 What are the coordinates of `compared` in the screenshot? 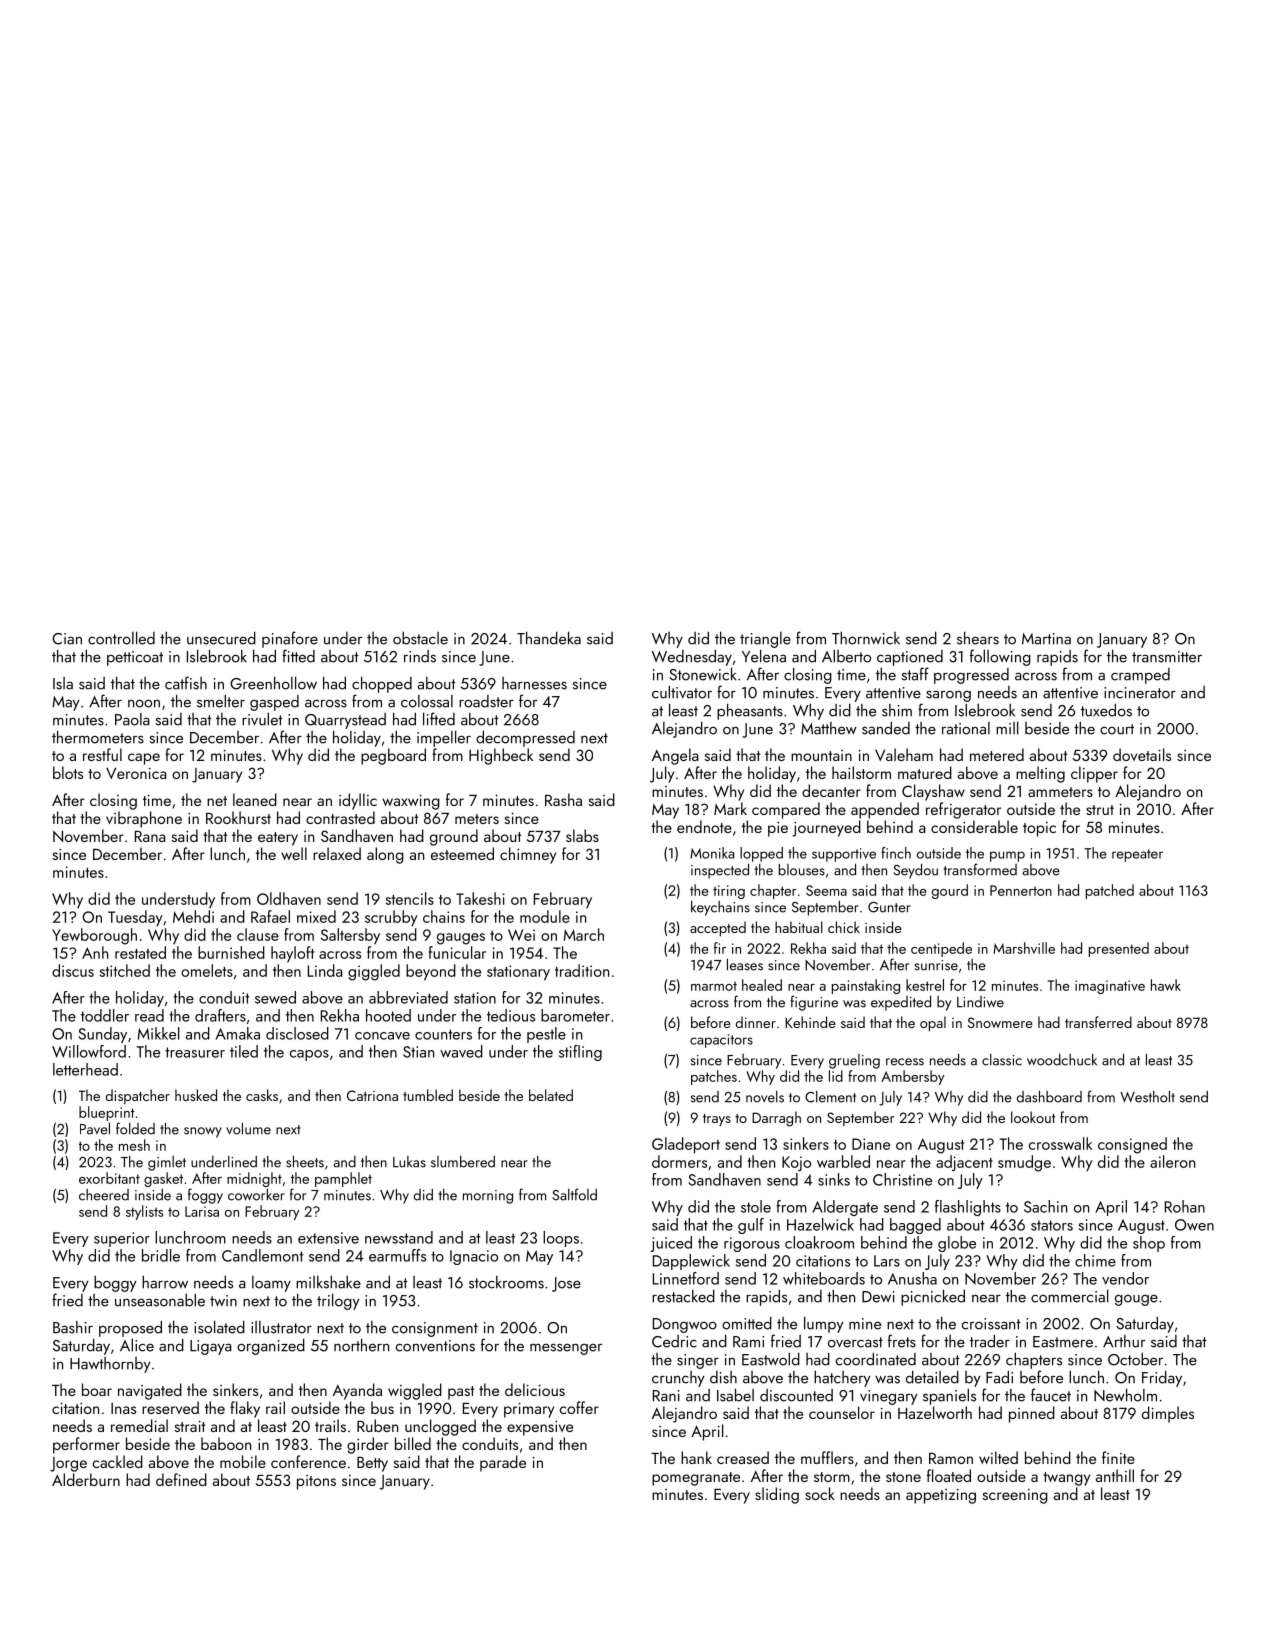 It's located at (786, 810).
